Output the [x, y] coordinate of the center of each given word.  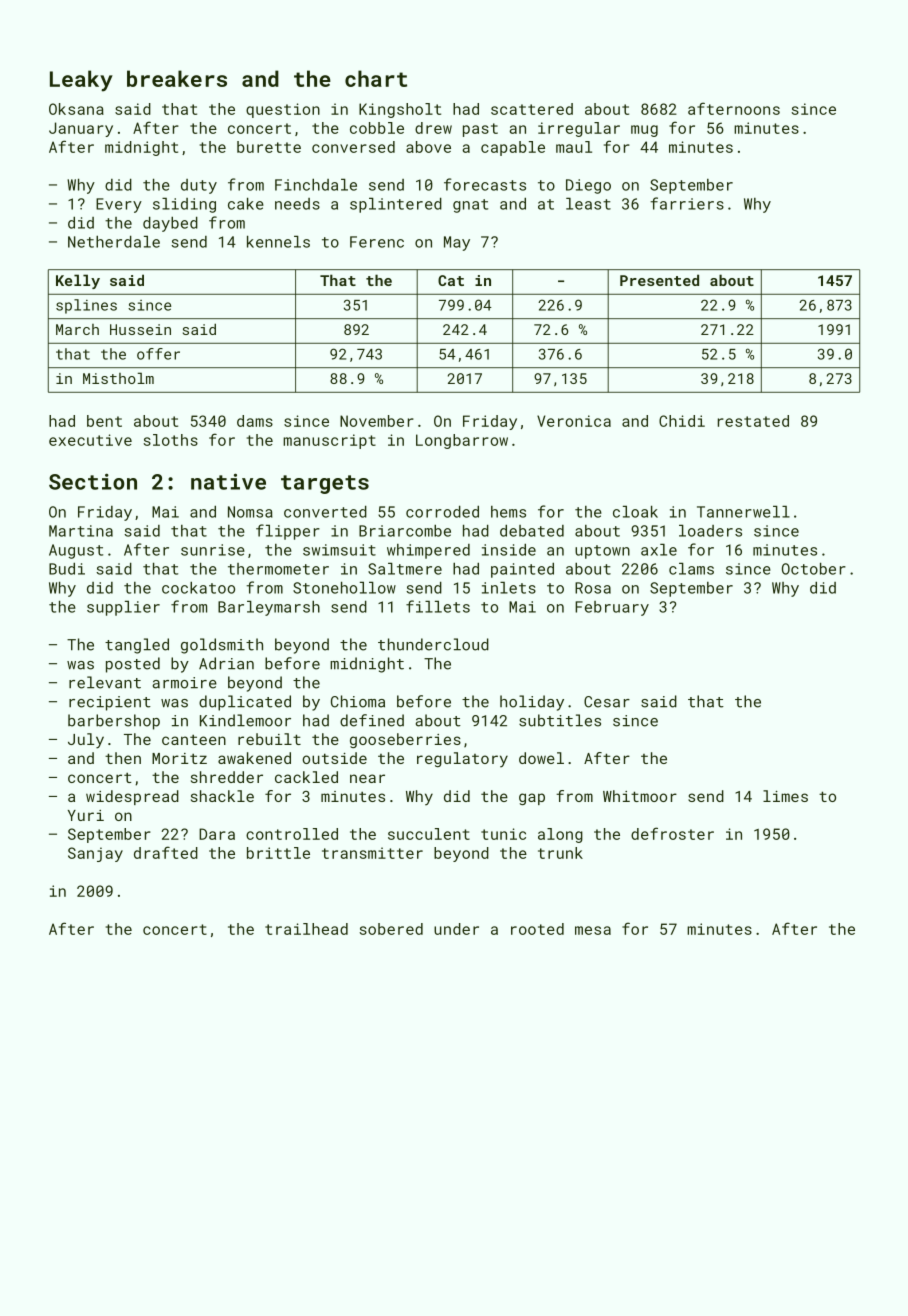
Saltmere [405, 569]
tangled [137, 646]
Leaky [81, 81]
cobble [377, 128]
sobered [391, 929]
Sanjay [95, 854]
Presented [659, 280]
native [228, 481]
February [612, 608]
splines [86, 306]
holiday [532, 703]
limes [785, 796]
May [457, 243]
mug [644, 131]
